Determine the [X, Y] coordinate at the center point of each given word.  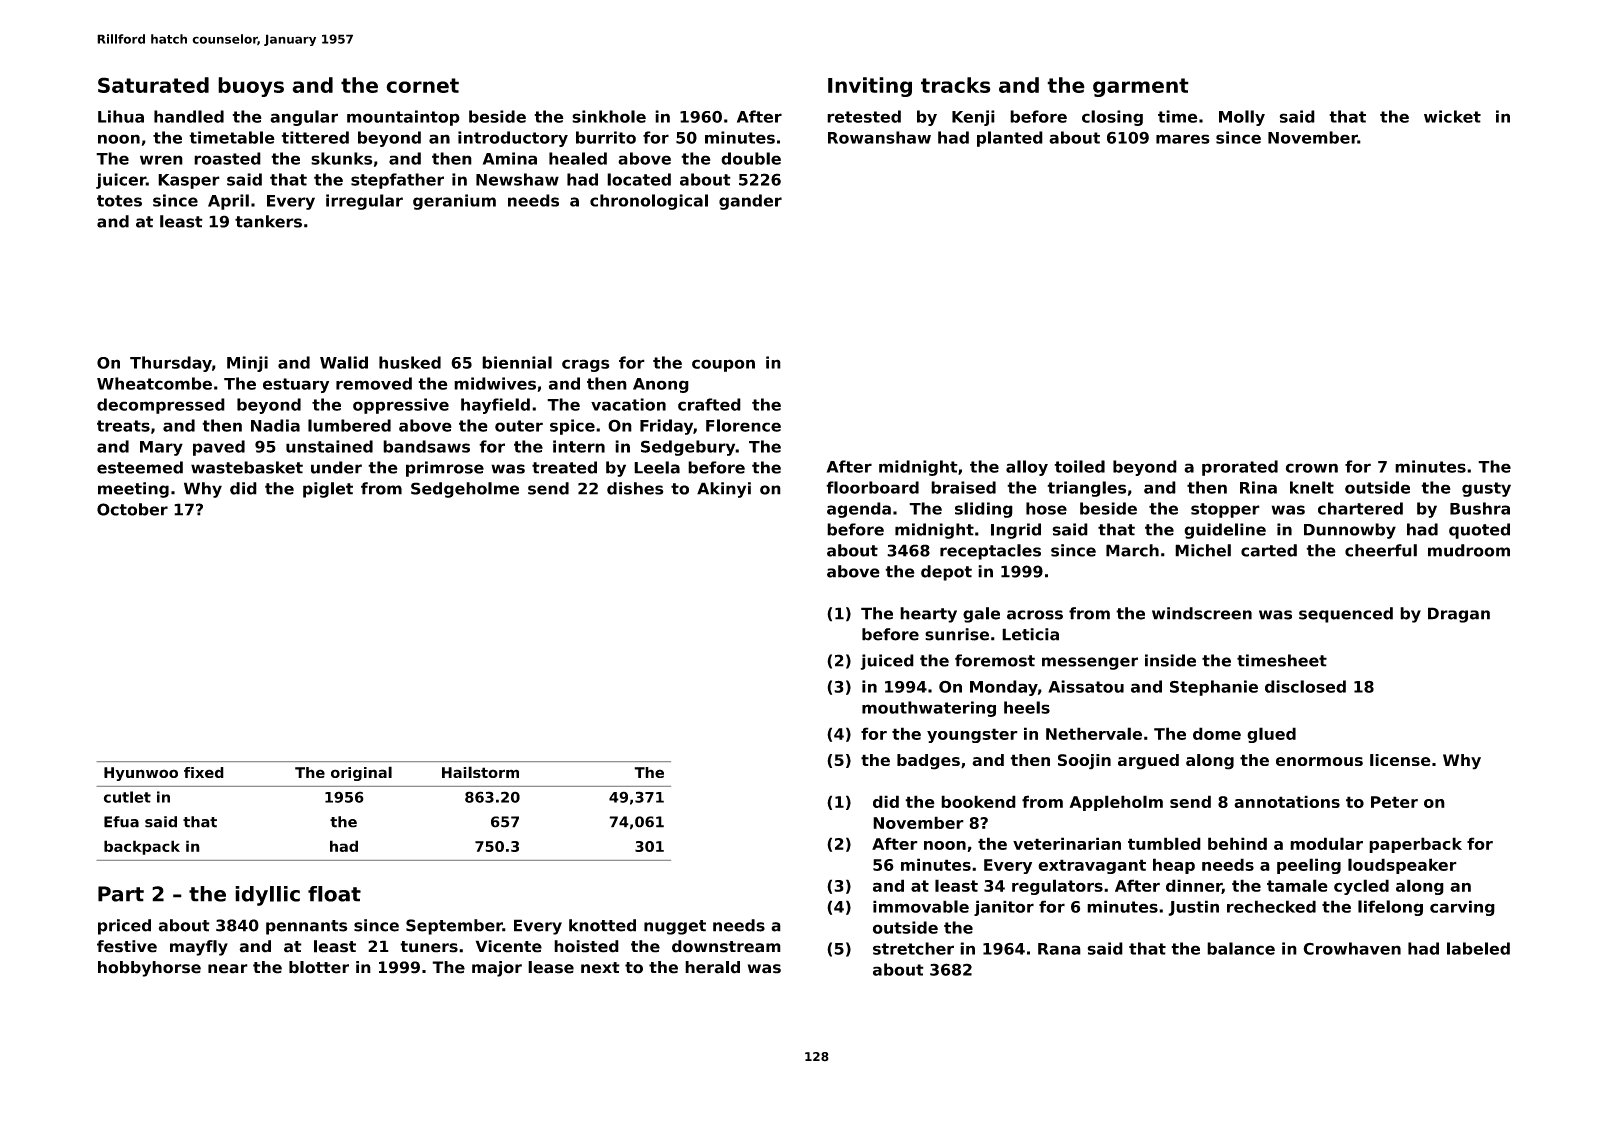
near [228, 969]
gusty [1486, 489]
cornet [422, 85]
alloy [1027, 468]
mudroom [1469, 550]
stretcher [913, 948]
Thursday [171, 364]
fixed [204, 772]
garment [1141, 87]
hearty [928, 615]
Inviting [870, 87]
